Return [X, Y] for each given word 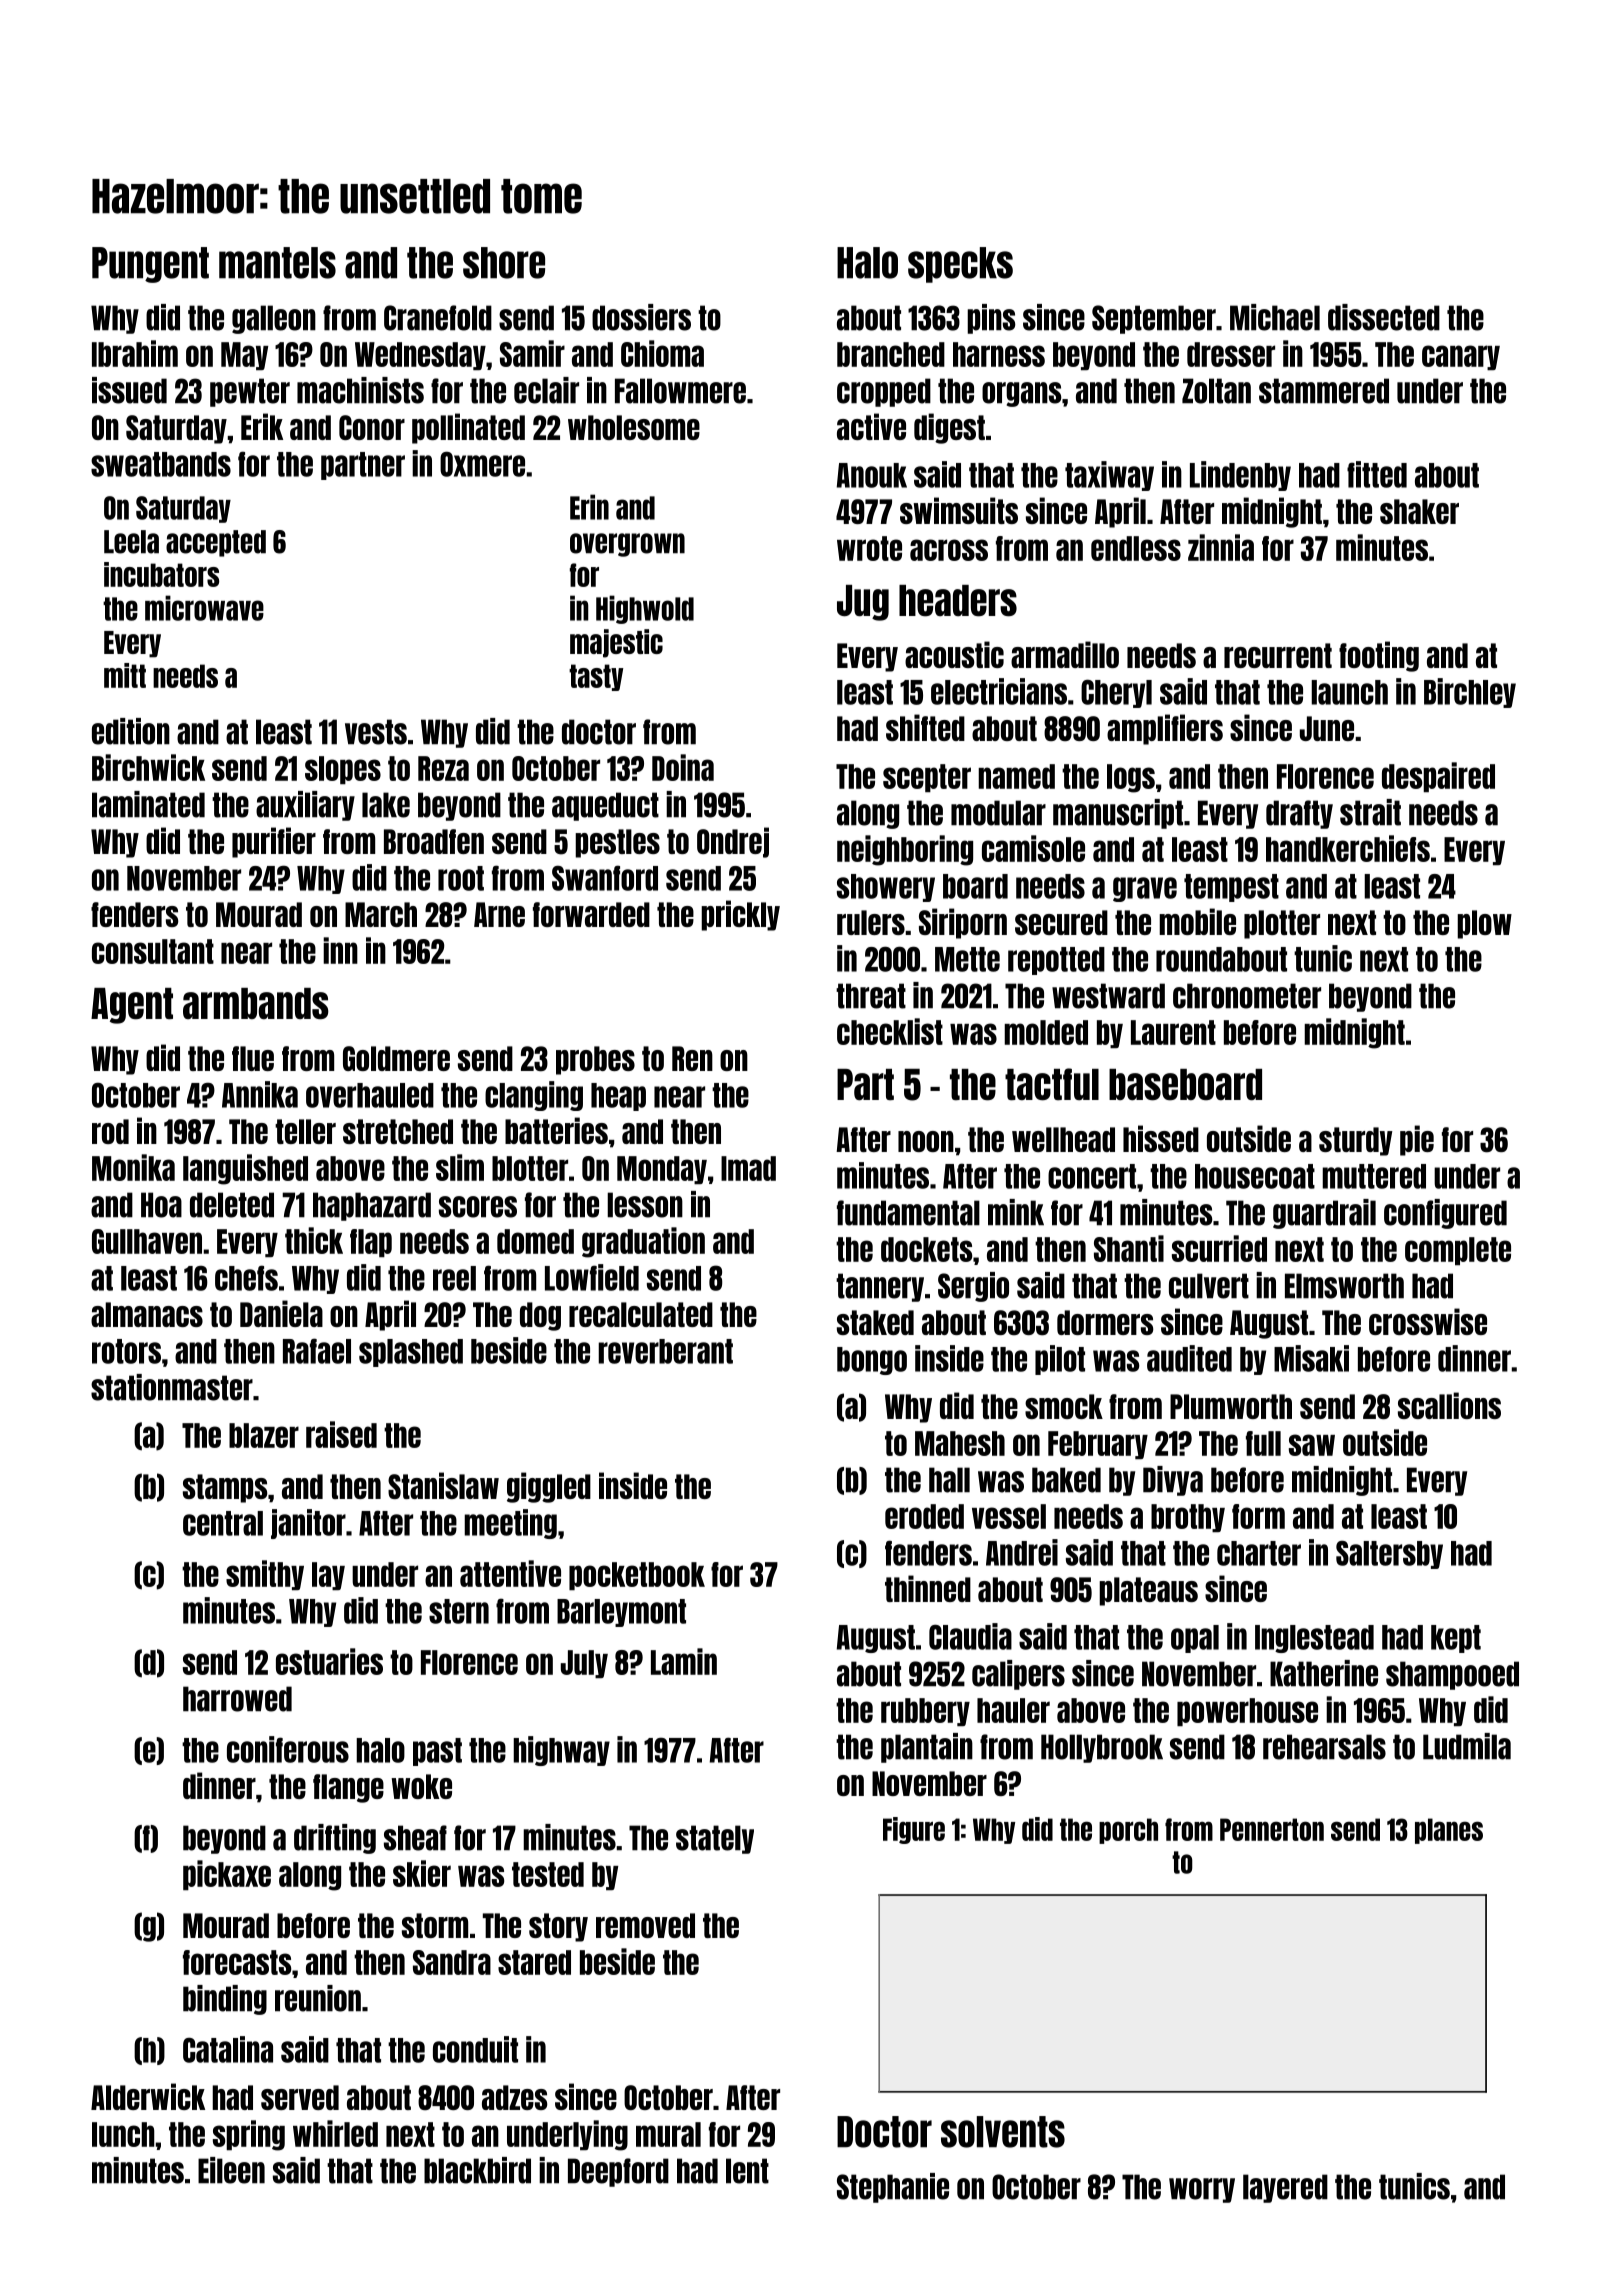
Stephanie [893, 2188]
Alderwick [148, 2096]
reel [454, 1278]
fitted [1377, 474]
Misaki [1311, 1358]
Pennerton [1272, 1829]
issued [129, 390]
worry [1202, 2190]
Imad [748, 1168]
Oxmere [482, 464]
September [1154, 319]
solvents [1003, 2132]
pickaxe [227, 1875]
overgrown [627, 545]
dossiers [641, 317]
